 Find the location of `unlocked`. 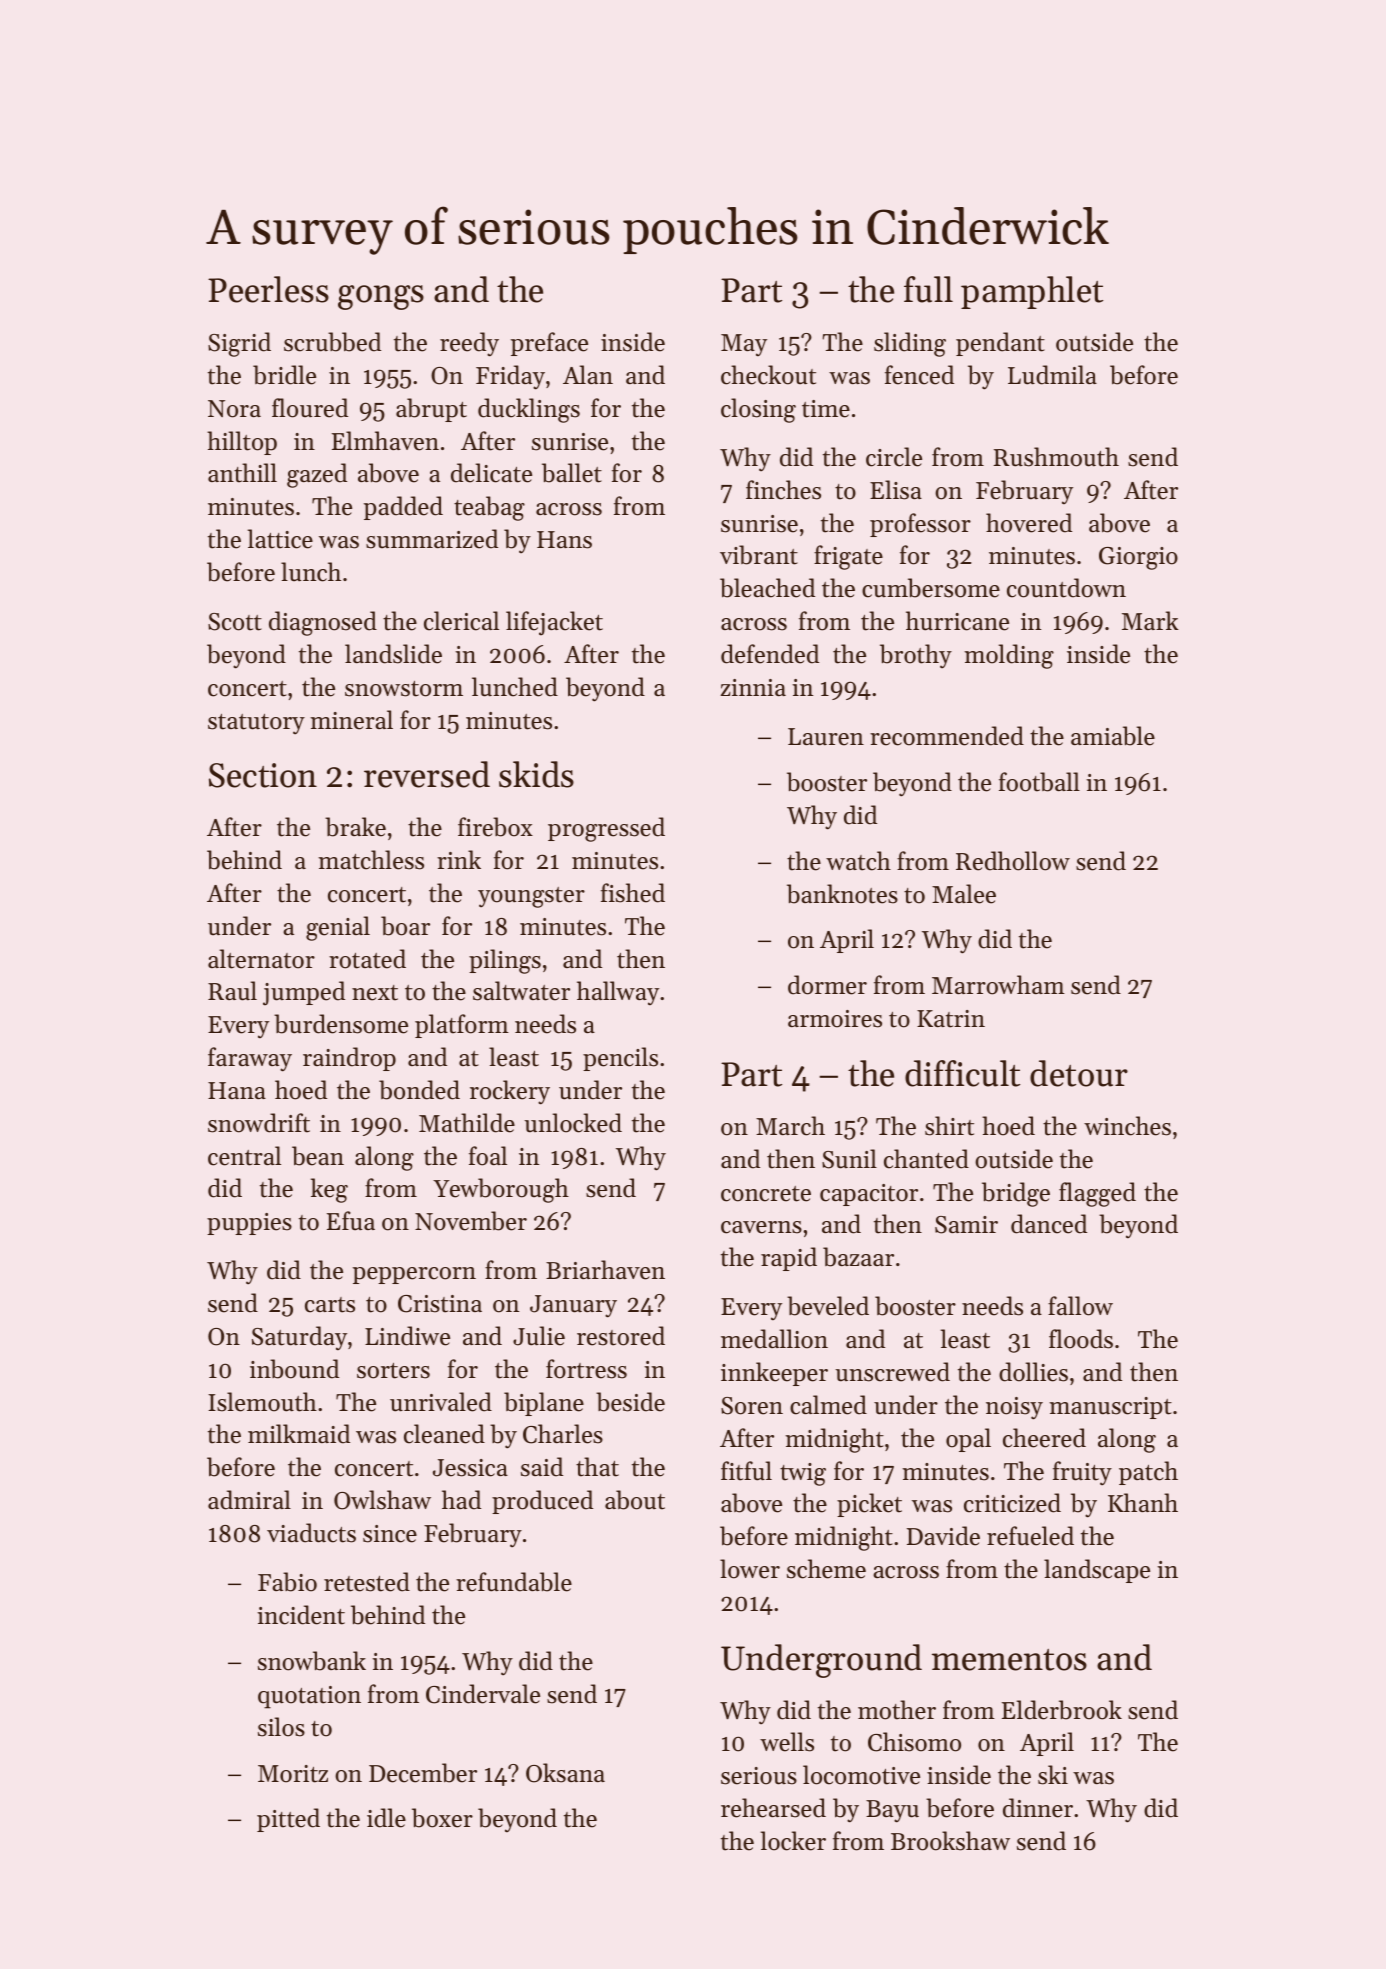

unlocked is located at coordinates (573, 1123).
